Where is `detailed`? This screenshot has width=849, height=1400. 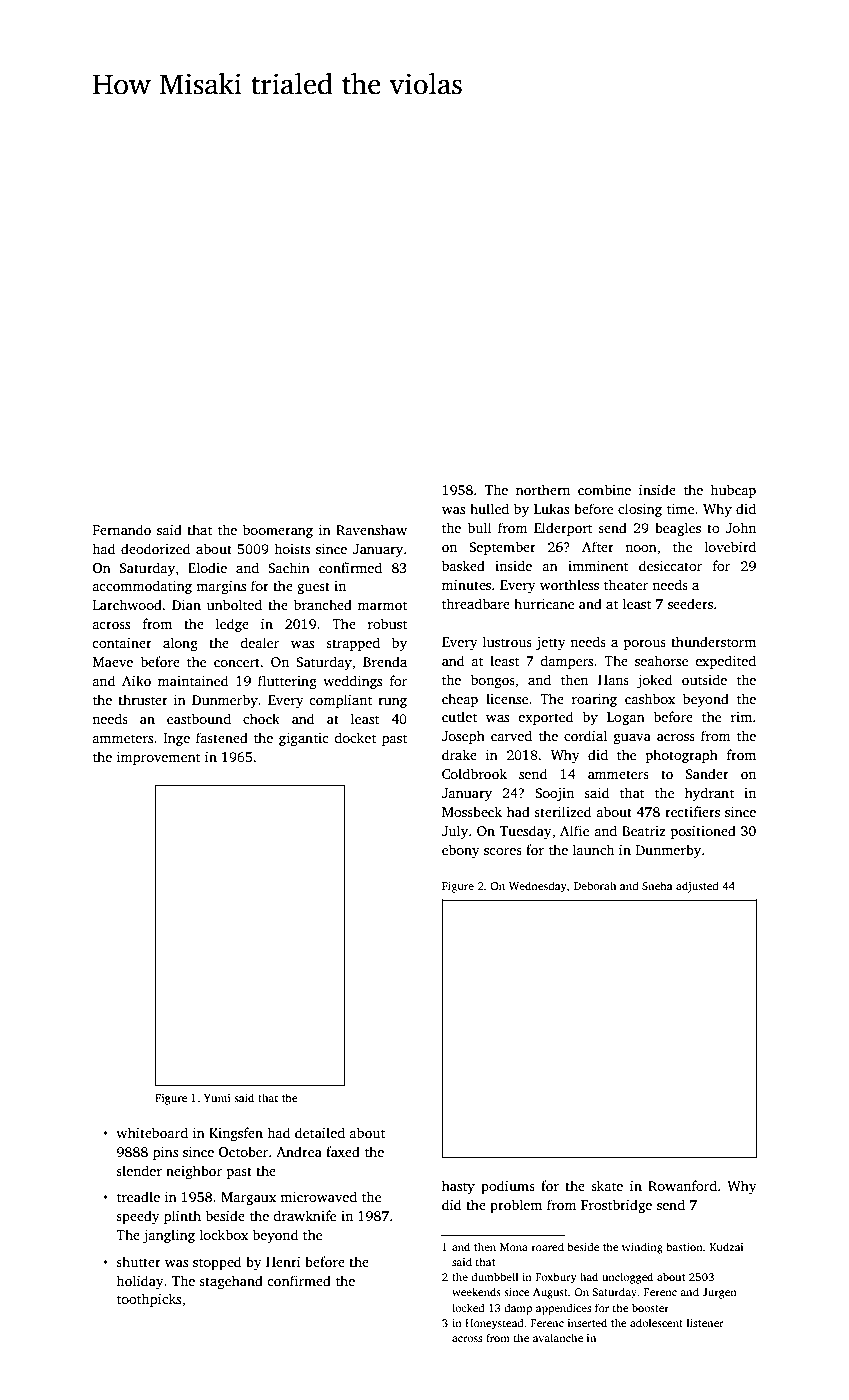 detailed is located at coordinates (320, 1132).
